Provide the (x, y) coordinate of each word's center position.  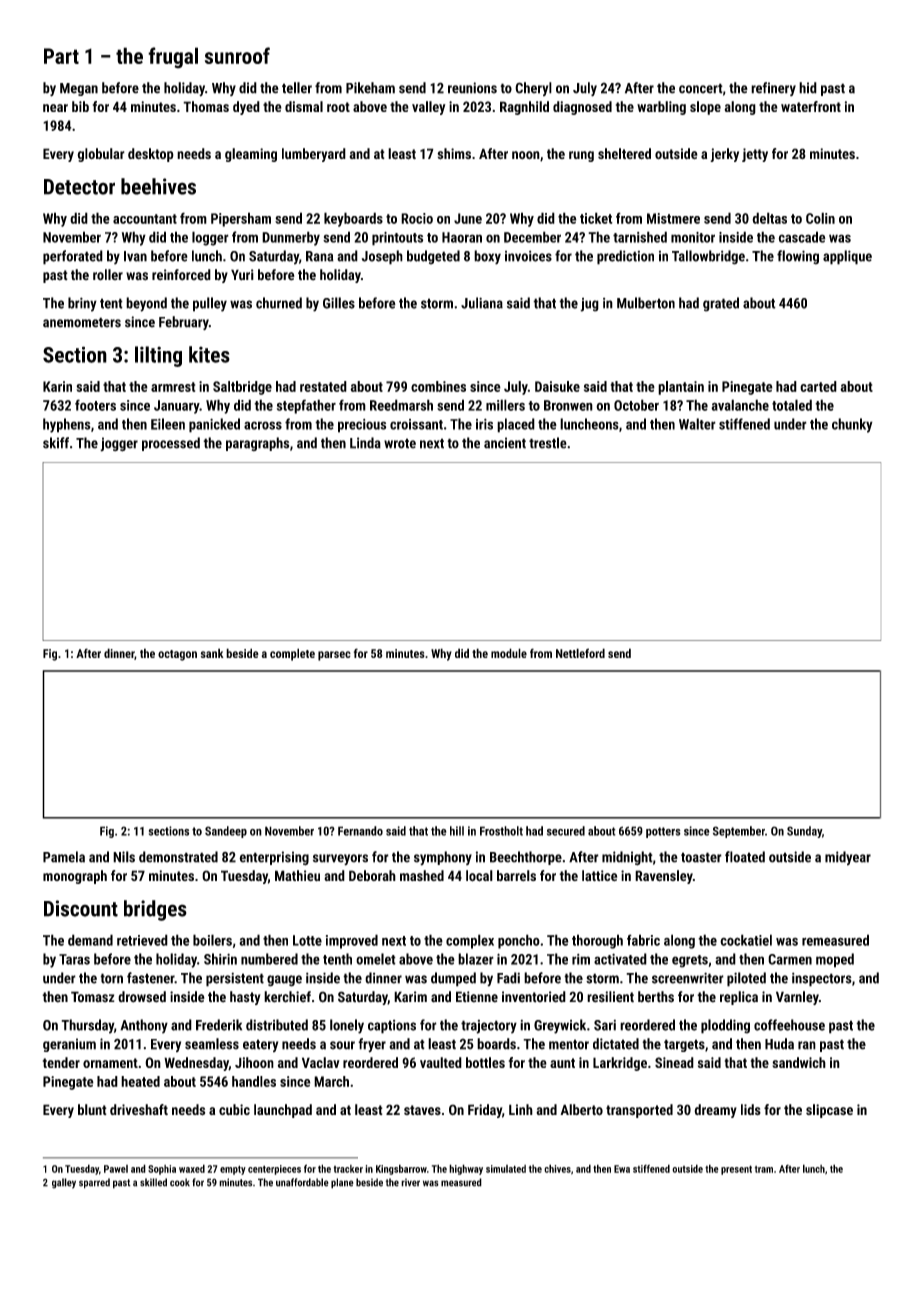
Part (61, 56)
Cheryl (533, 89)
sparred (94, 1183)
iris (484, 424)
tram (764, 1169)
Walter (697, 424)
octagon (177, 655)
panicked (214, 425)
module (509, 653)
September (739, 832)
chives (557, 1168)
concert (700, 88)
